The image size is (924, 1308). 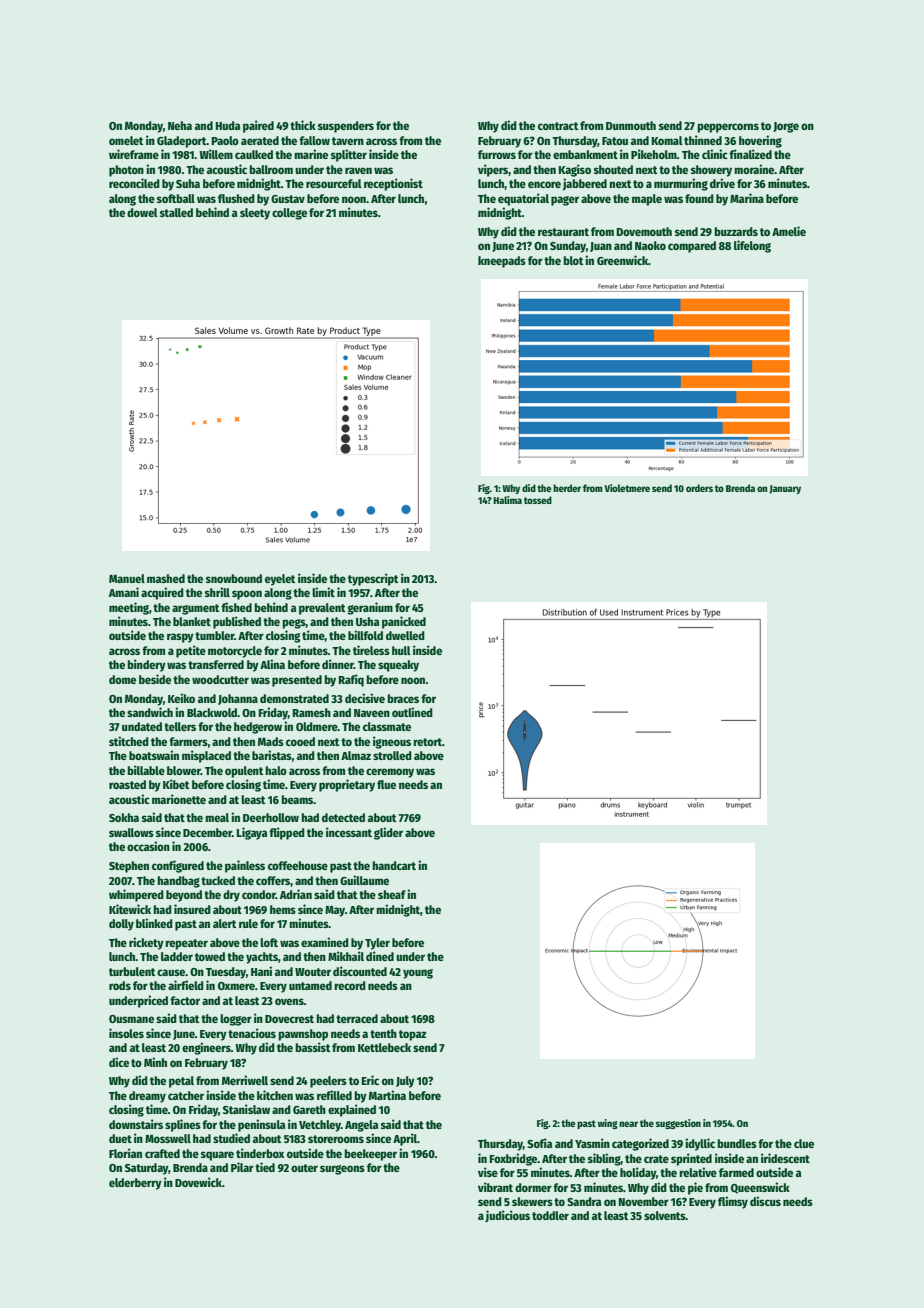 What do you see at coordinates (188, 183) in the screenshot?
I see `Suha` at bounding box center [188, 183].
